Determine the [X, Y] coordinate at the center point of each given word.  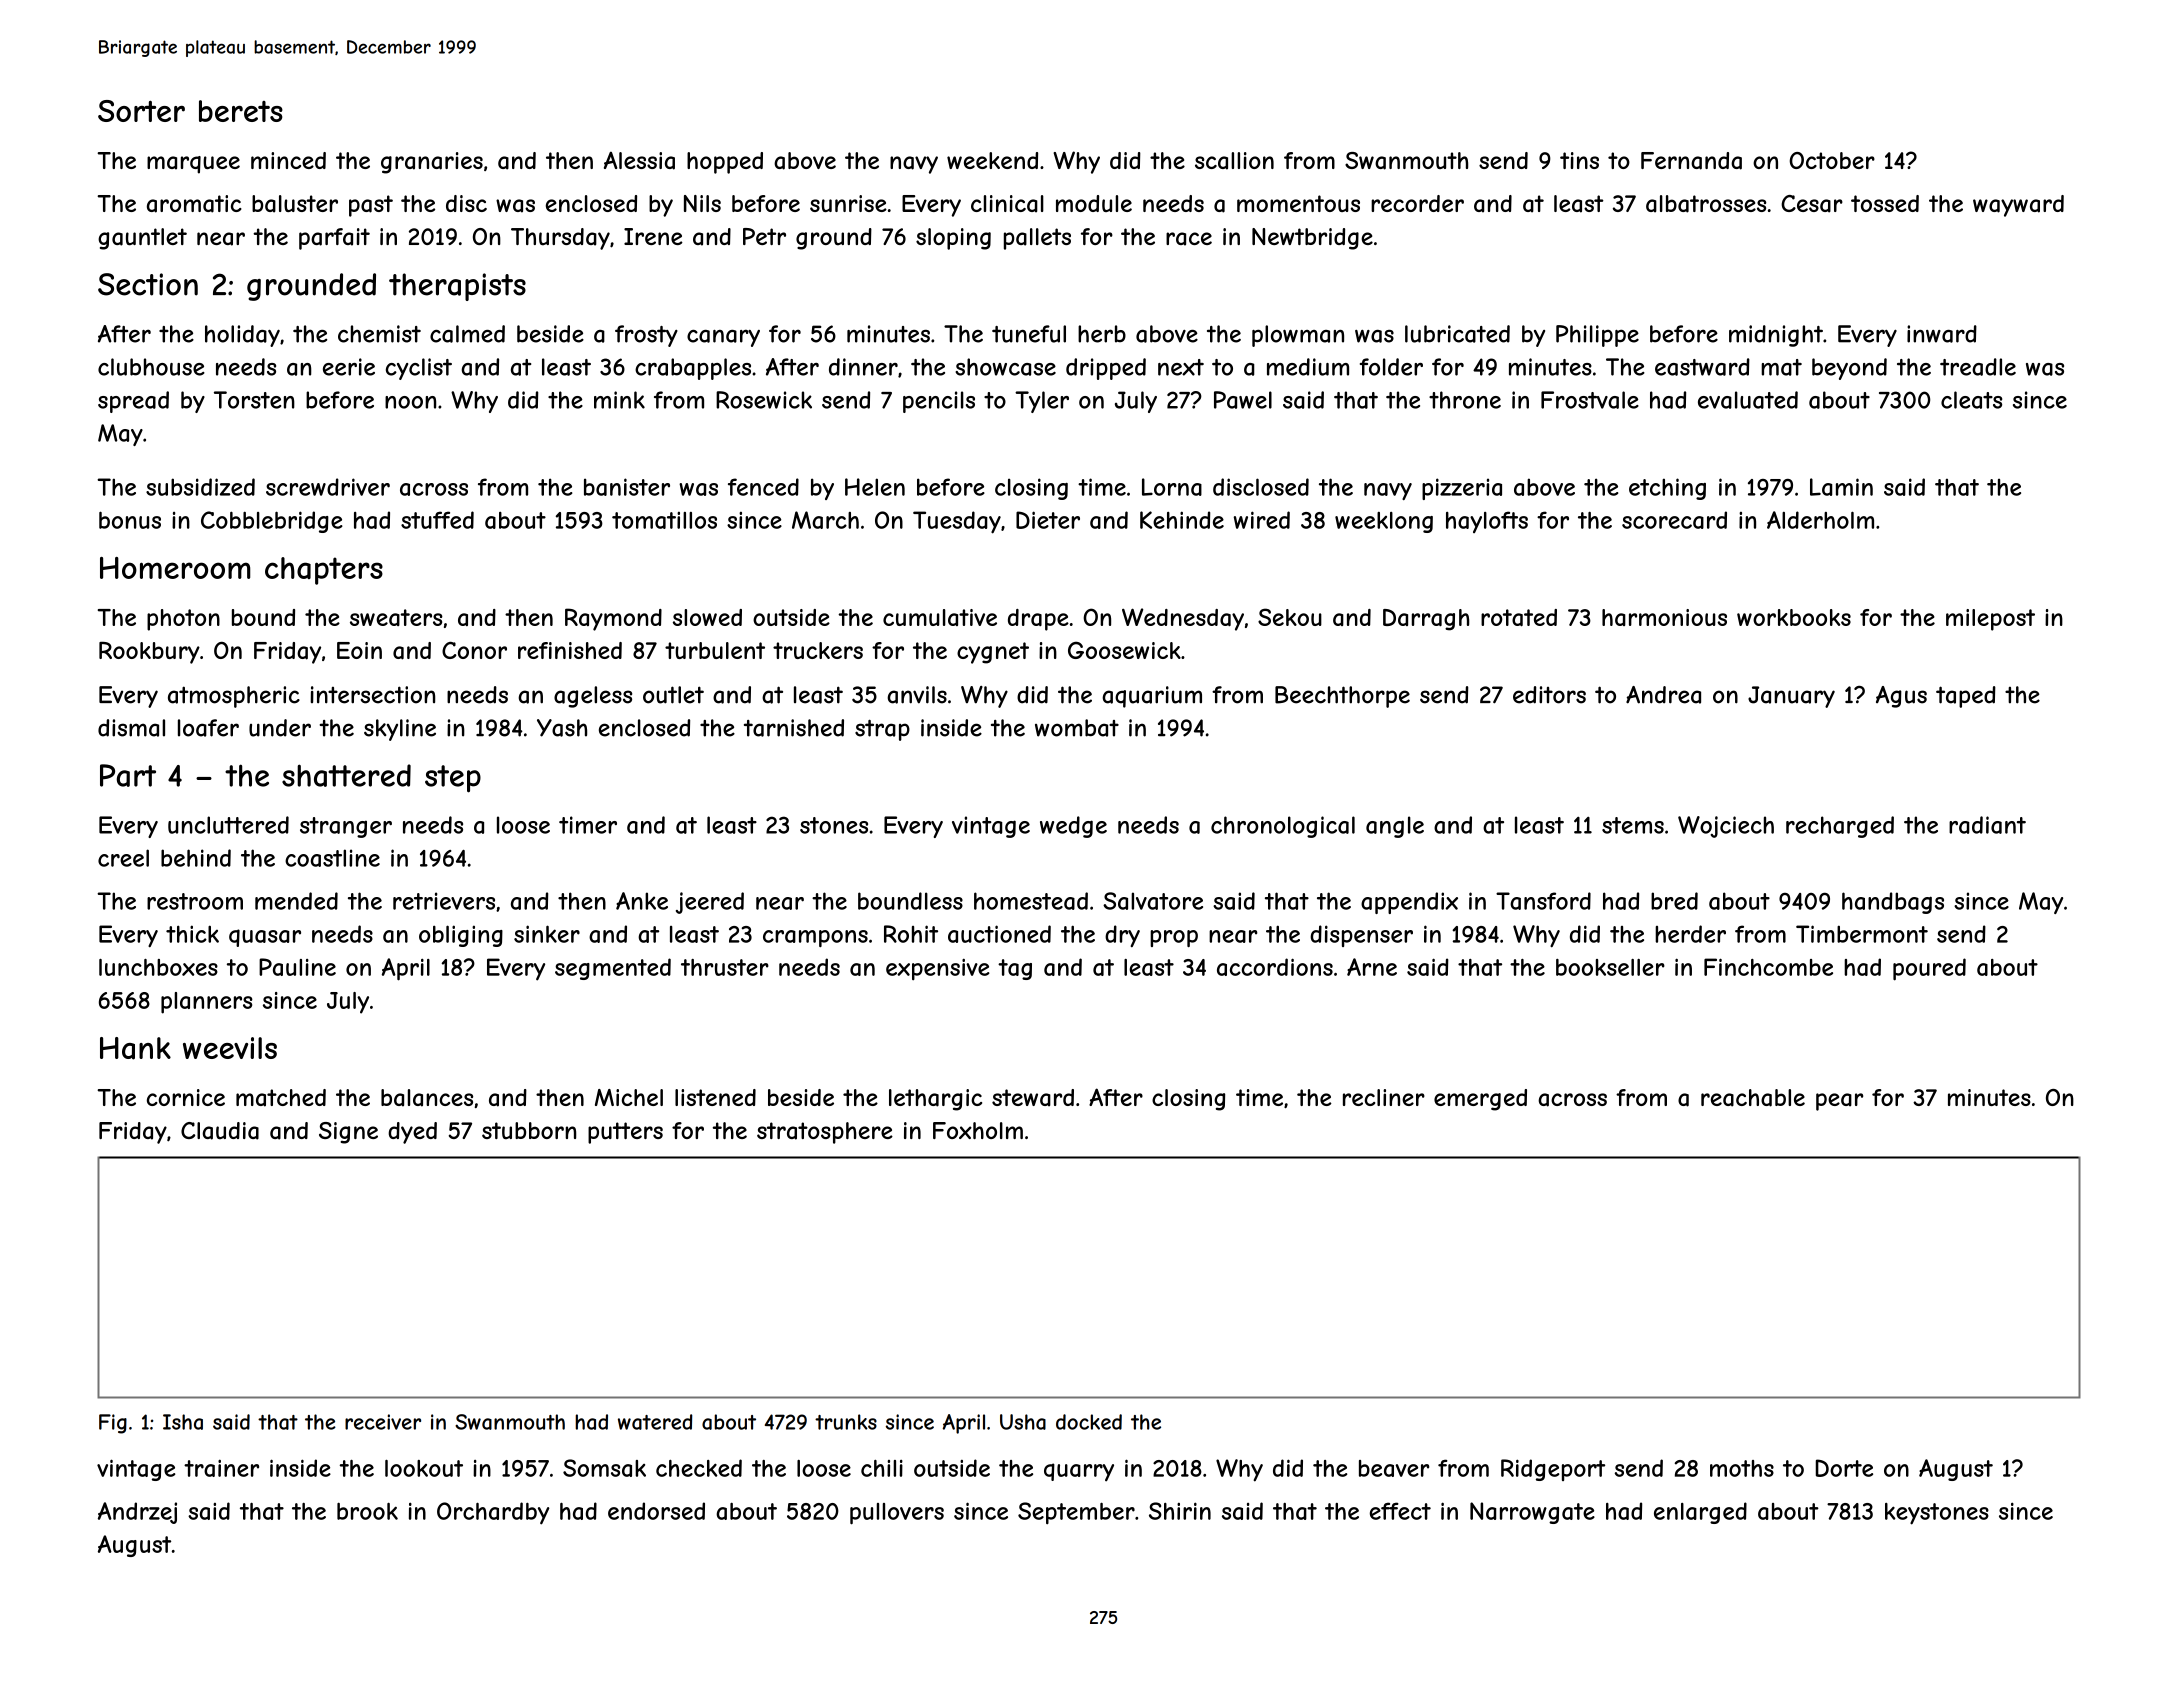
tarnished [794, 728]
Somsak [604, 1468]
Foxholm [978, 1130]
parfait [334, 239]
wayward [2018, 206]
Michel [629, 1097]
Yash [562, 728]
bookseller [1610, 967]
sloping [953, 239]
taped [1966, 697]
